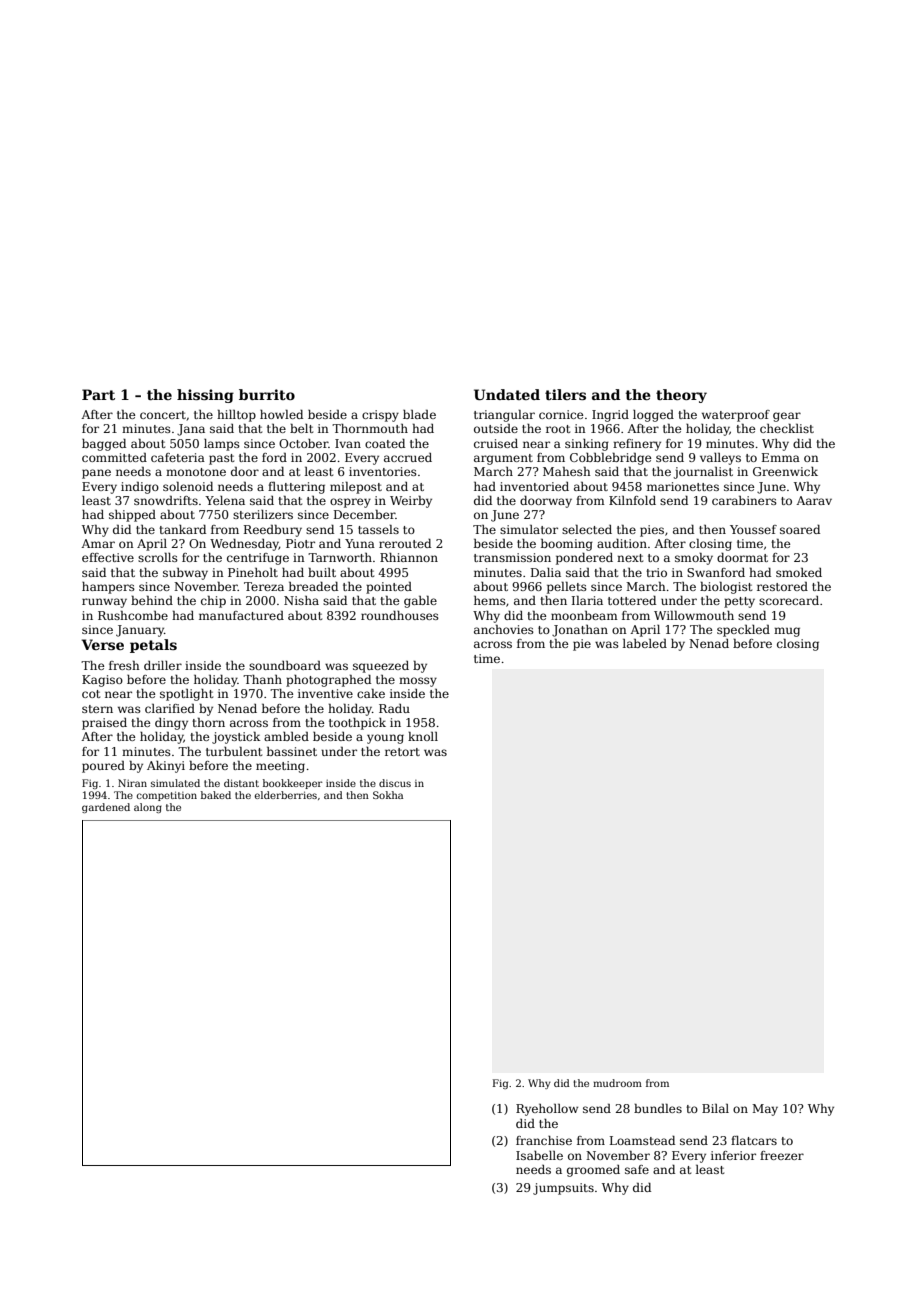  Describe the element at coordinates (205, 396) in the page. I see `hissing` at that location.
